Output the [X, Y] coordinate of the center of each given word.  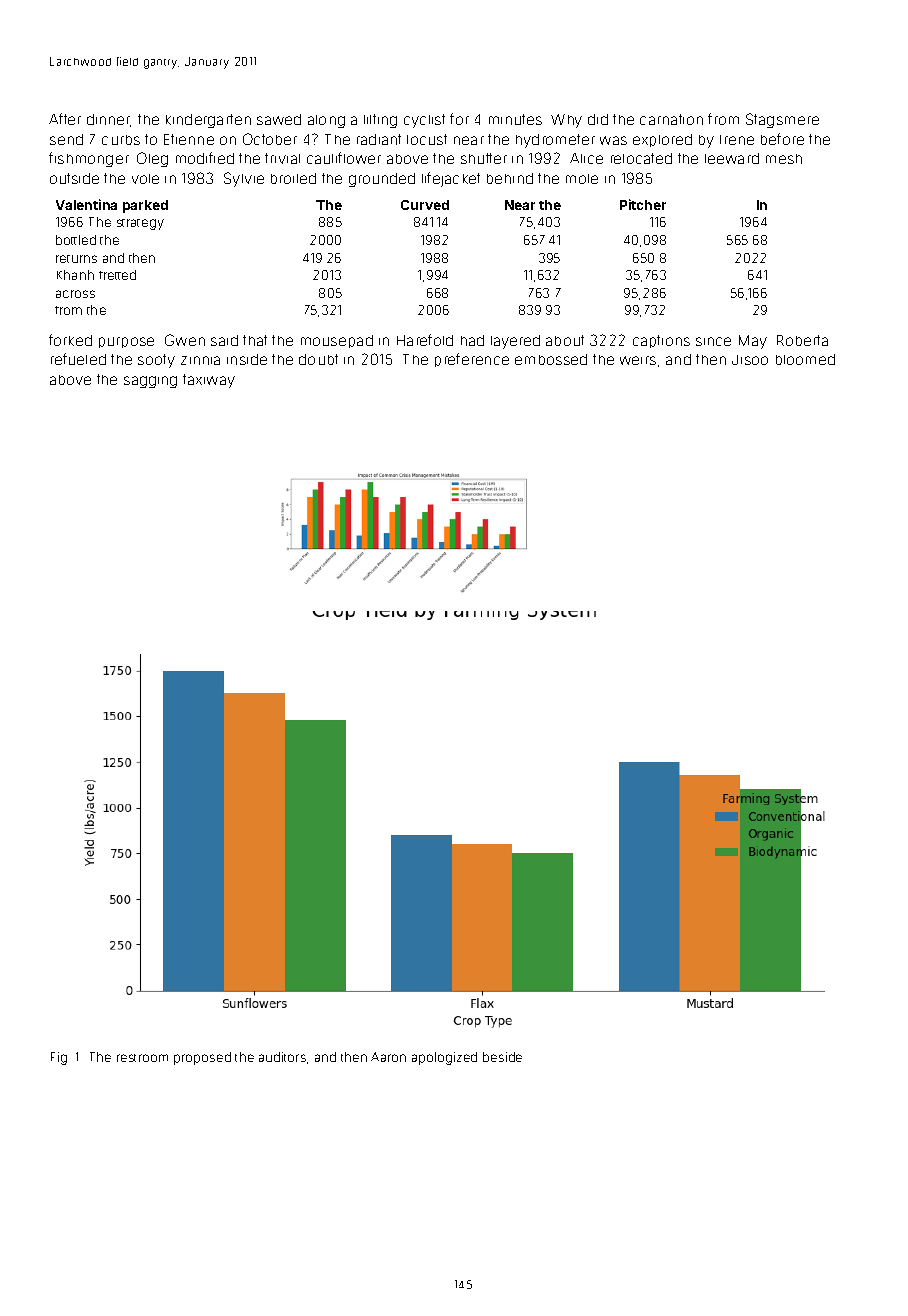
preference [472, 360]
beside [502, 1057]
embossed [551, 359]
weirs [638, 360]
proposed [202, 1058]
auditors [282, 1057]
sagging [150, 382]
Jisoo [750, 360]
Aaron [388, 1057]
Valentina [86, 204]
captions [661, 341]
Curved [425, 205]
